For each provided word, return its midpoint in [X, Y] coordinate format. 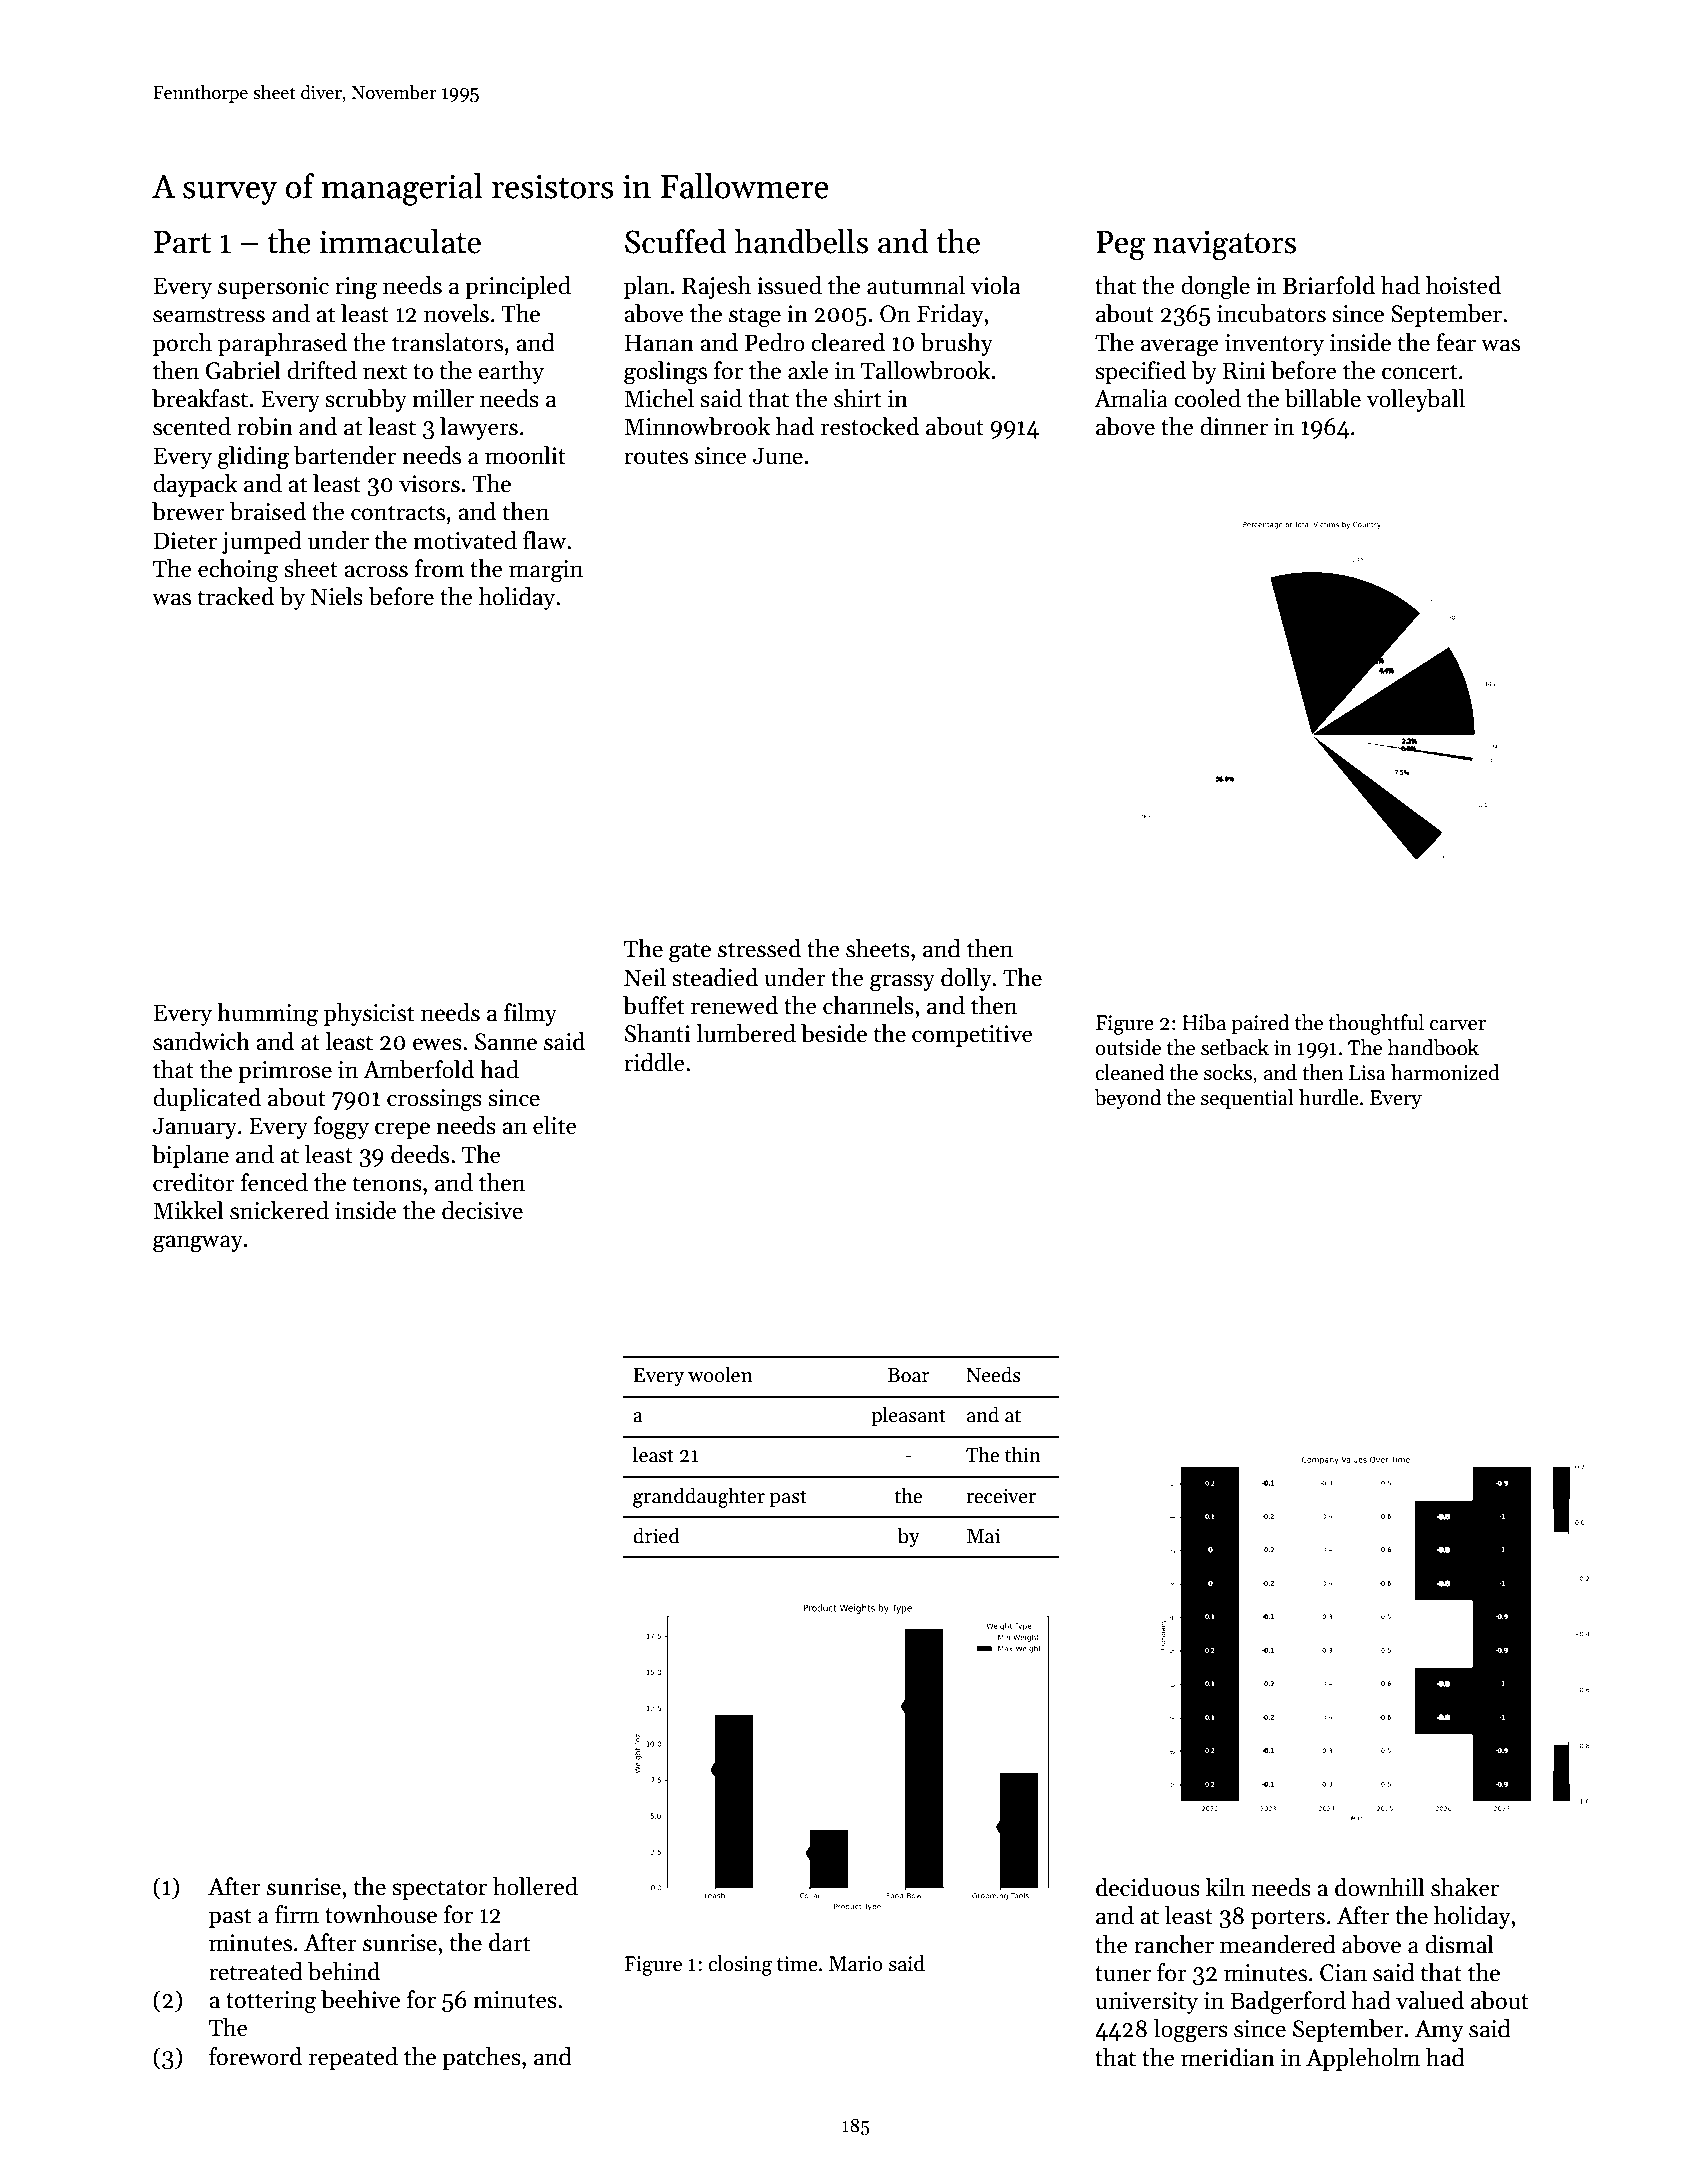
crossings [434, 1100]
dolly [966, 979]
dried [656, 1535]
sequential [1247, 1099]
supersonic [273, 288]
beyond [1128, 1099]
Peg [1120, 246]
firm [297, 1914]
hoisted [1463, 285]
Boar [909, 1375]
